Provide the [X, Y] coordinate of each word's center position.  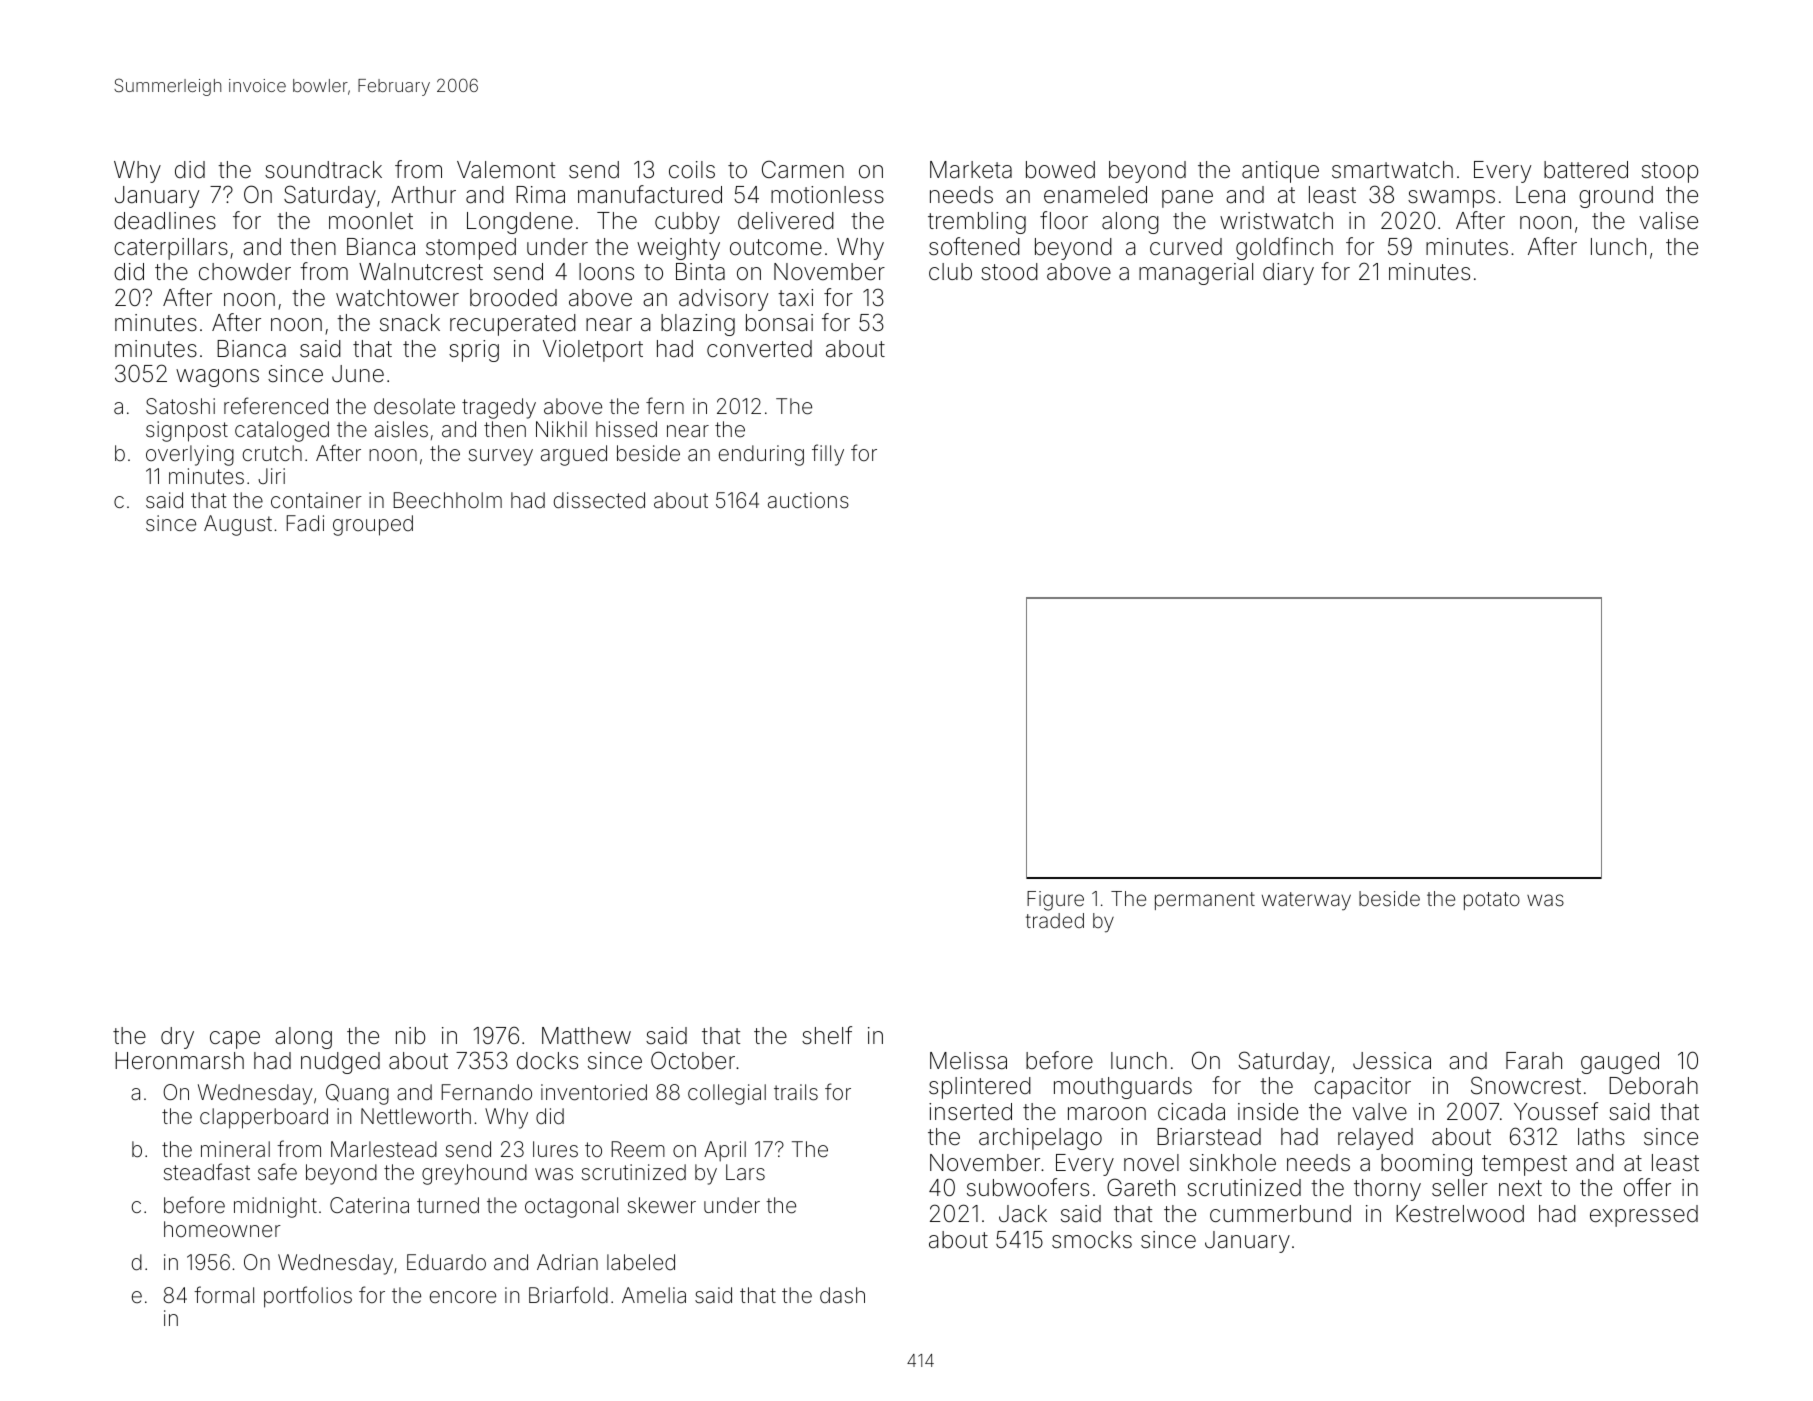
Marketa [971, 170]
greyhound [474, 1174]
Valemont [506, 170]
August [238, 525]
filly [828, 455]
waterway [1306, 901]
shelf [827, 1035]
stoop [1670, 172]
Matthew [586, 1035]
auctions [808, 500]
